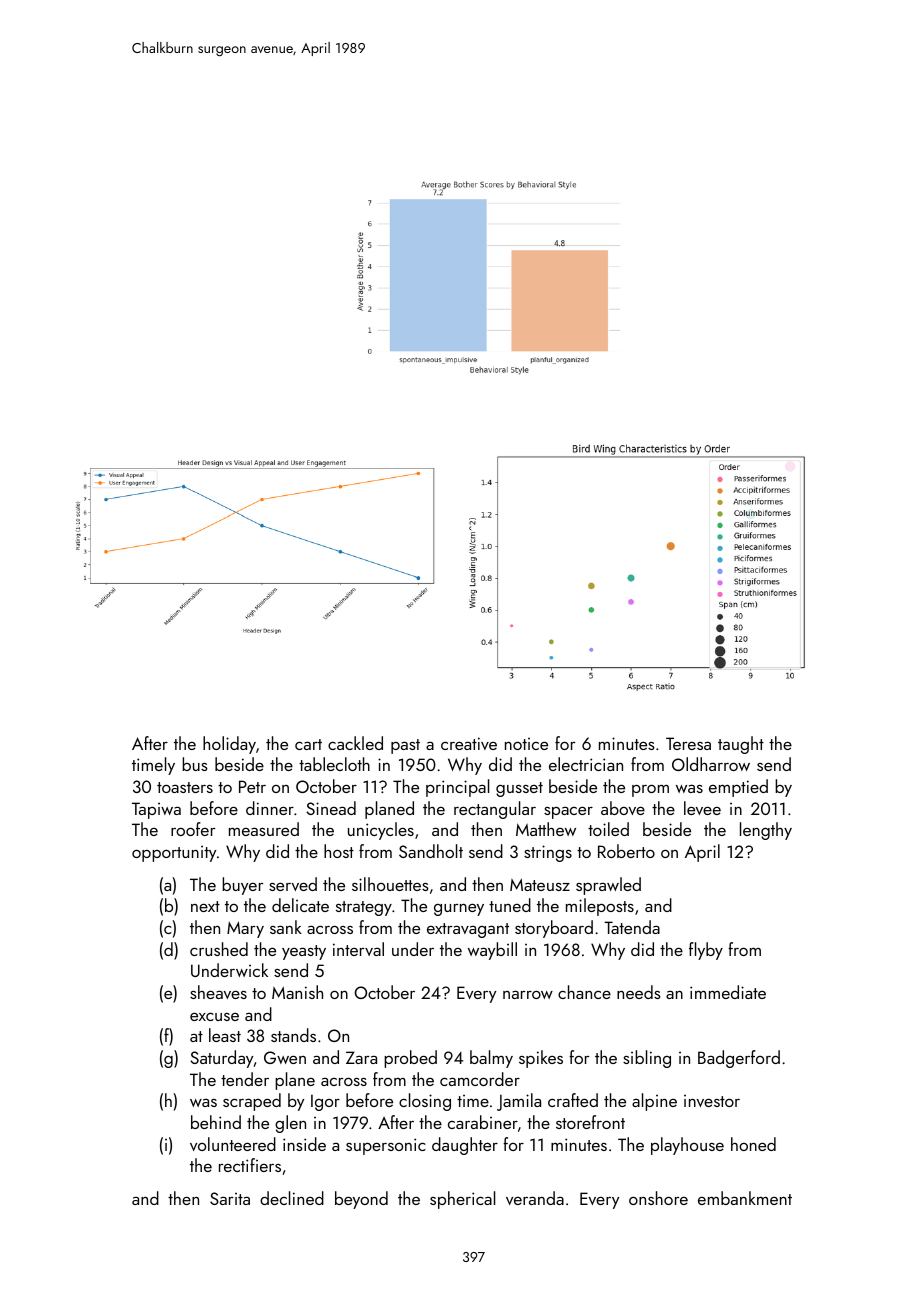  What do you see at coordinates (205, 906) in the screenshot?
I see `next` at bounding box center [205, 906].
